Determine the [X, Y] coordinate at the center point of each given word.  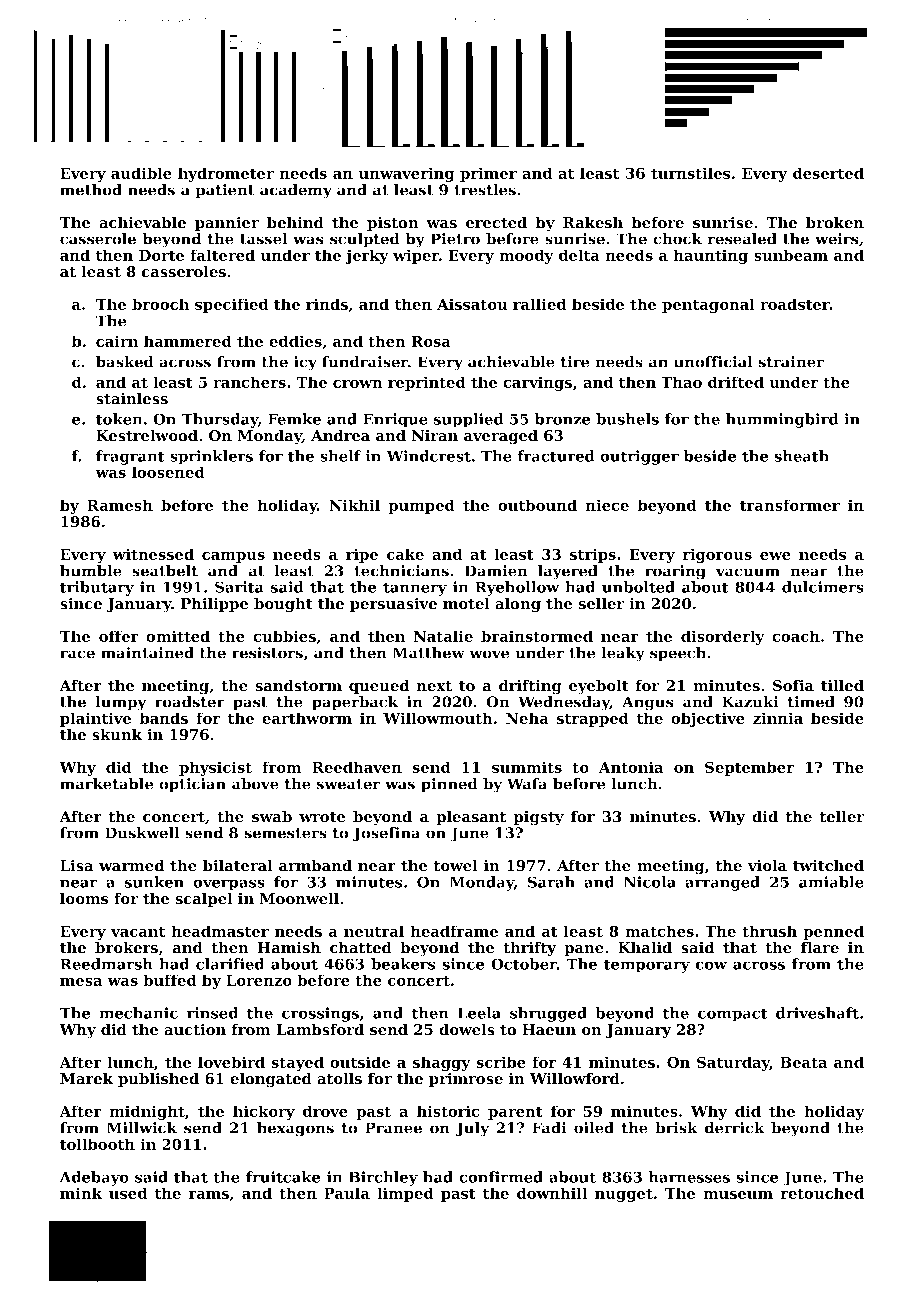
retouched [822, 1193]
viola [767, 865]
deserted [828, 173]
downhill [552, 1193]
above [255, 784]
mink [81, 1193]
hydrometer [226, 174]
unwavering [406, 174]
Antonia [631, 767]
